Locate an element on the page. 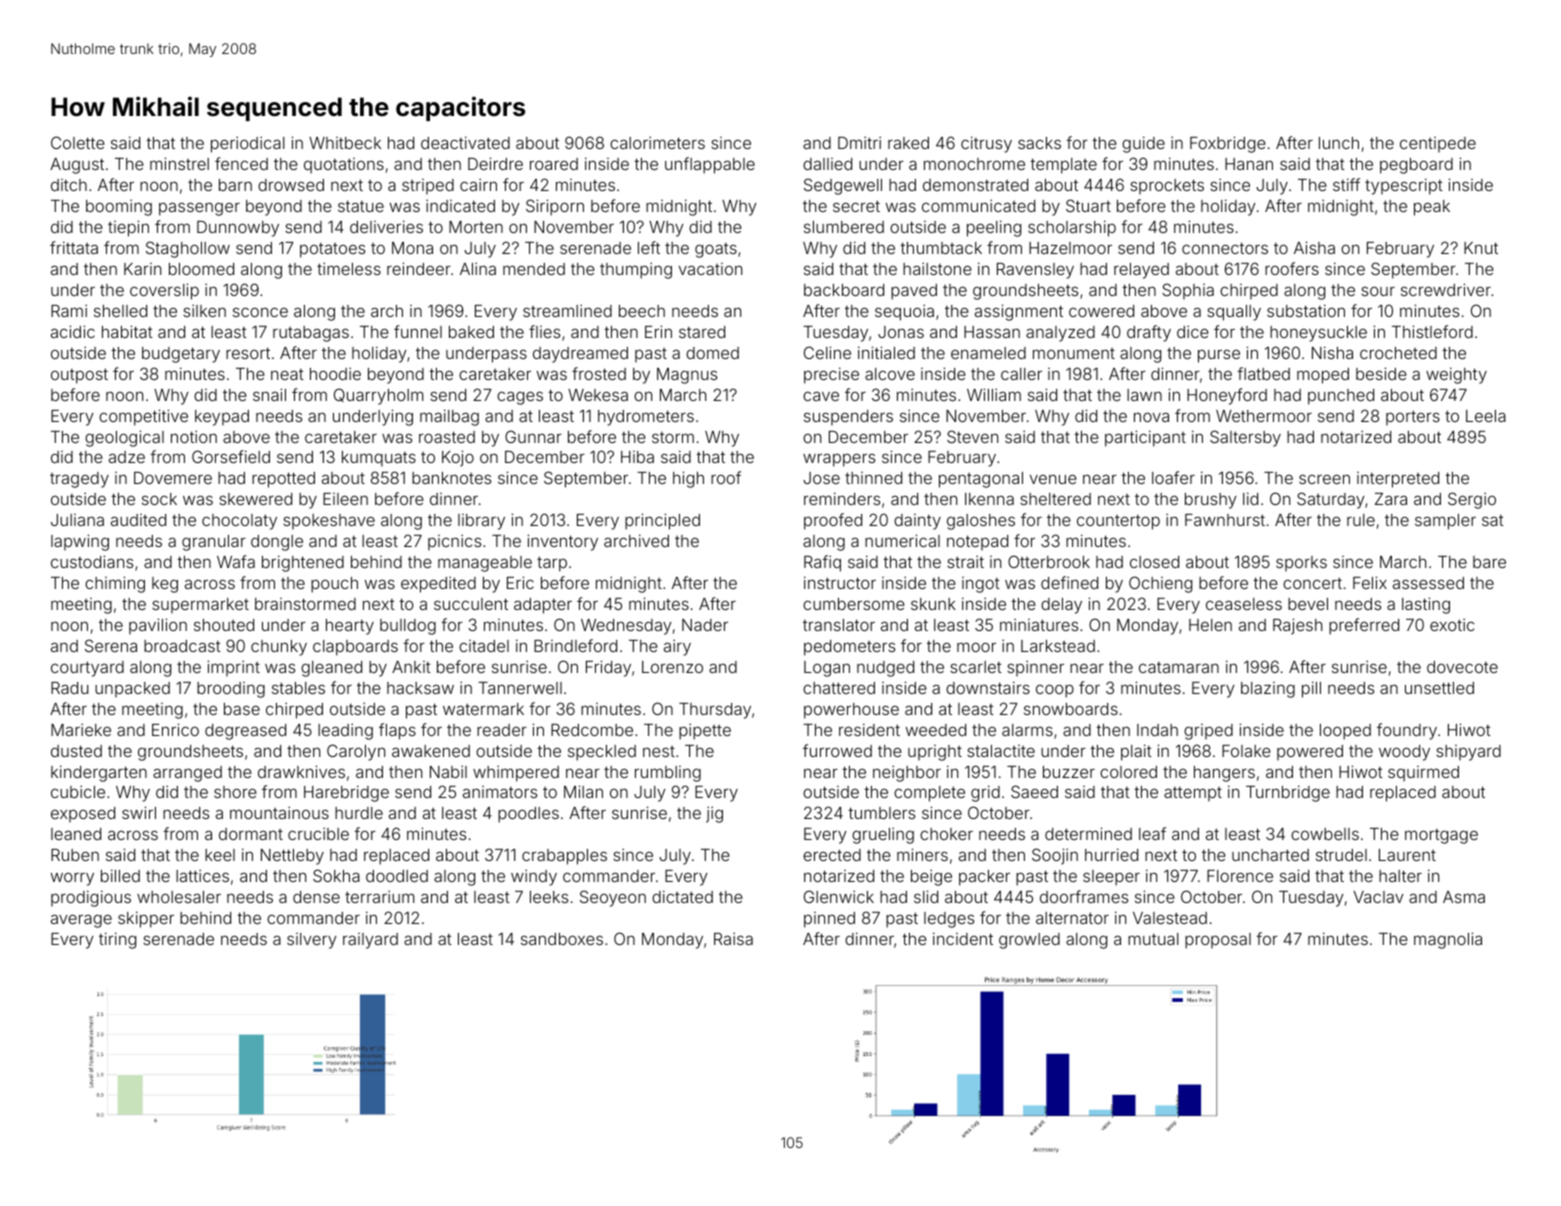  Fawnhurst is located at coordinates (1225, 520).
